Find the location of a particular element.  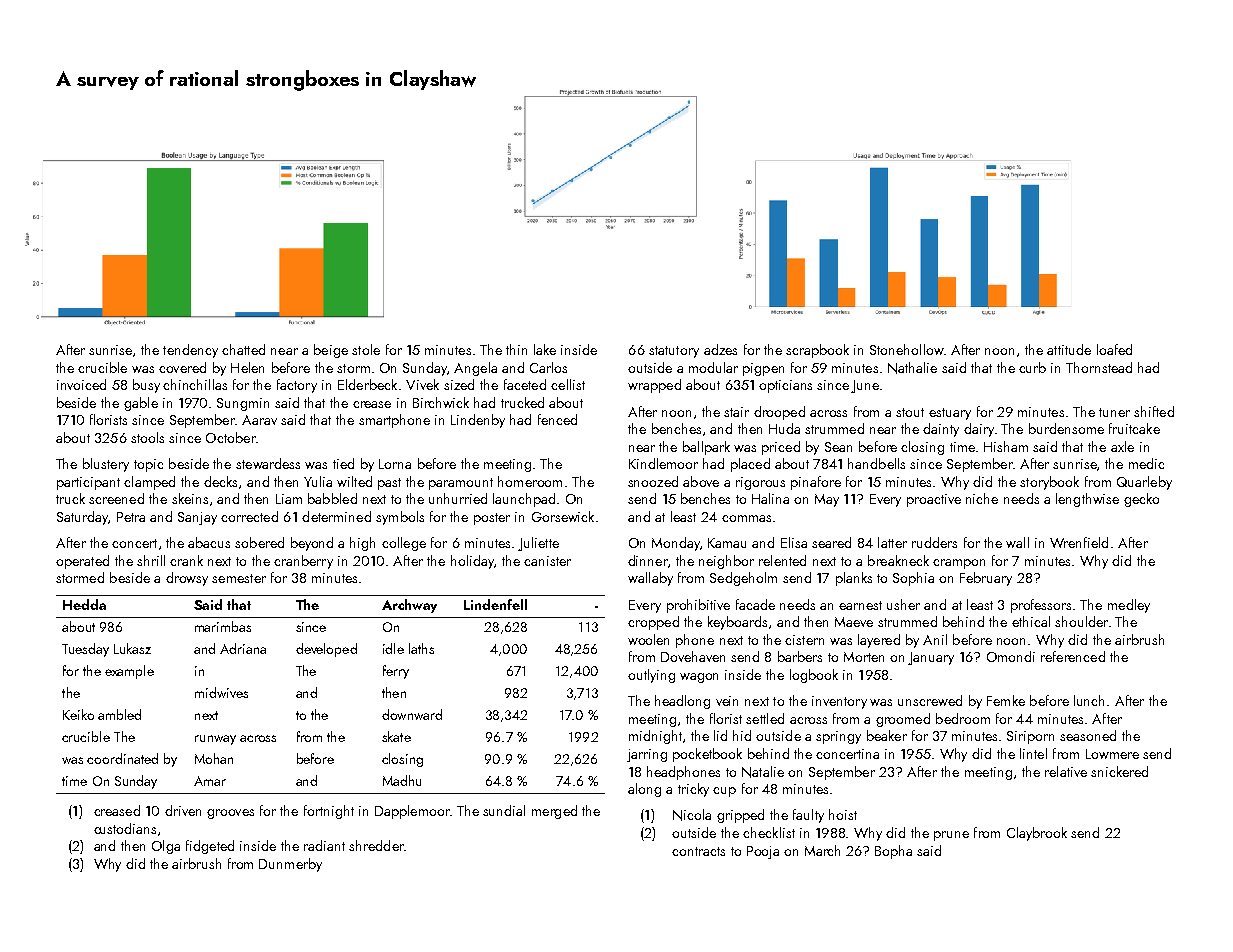

referenced is located at coordinates (1073, 656).
